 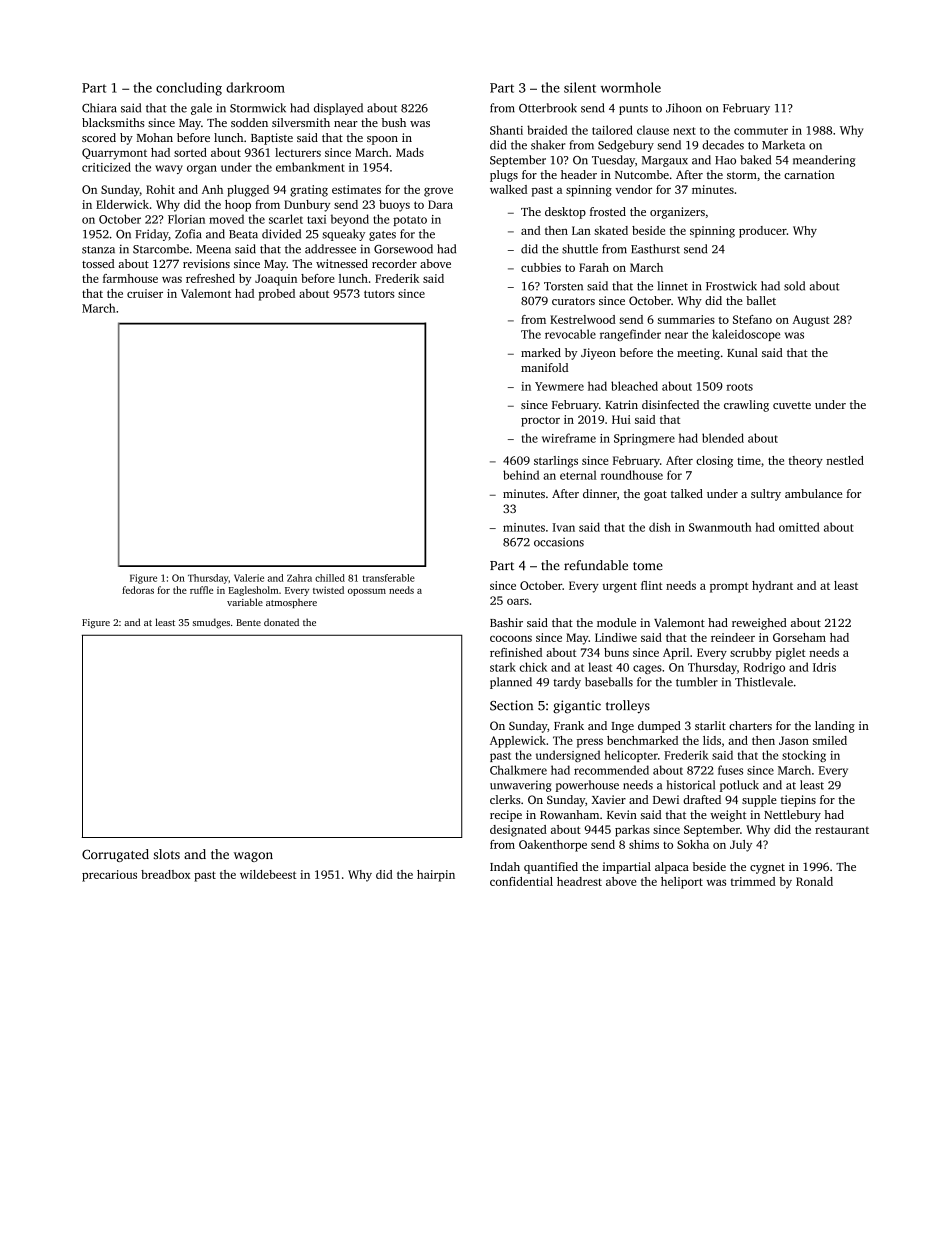 I want to click on recorder, so click(x=394, y=263).
